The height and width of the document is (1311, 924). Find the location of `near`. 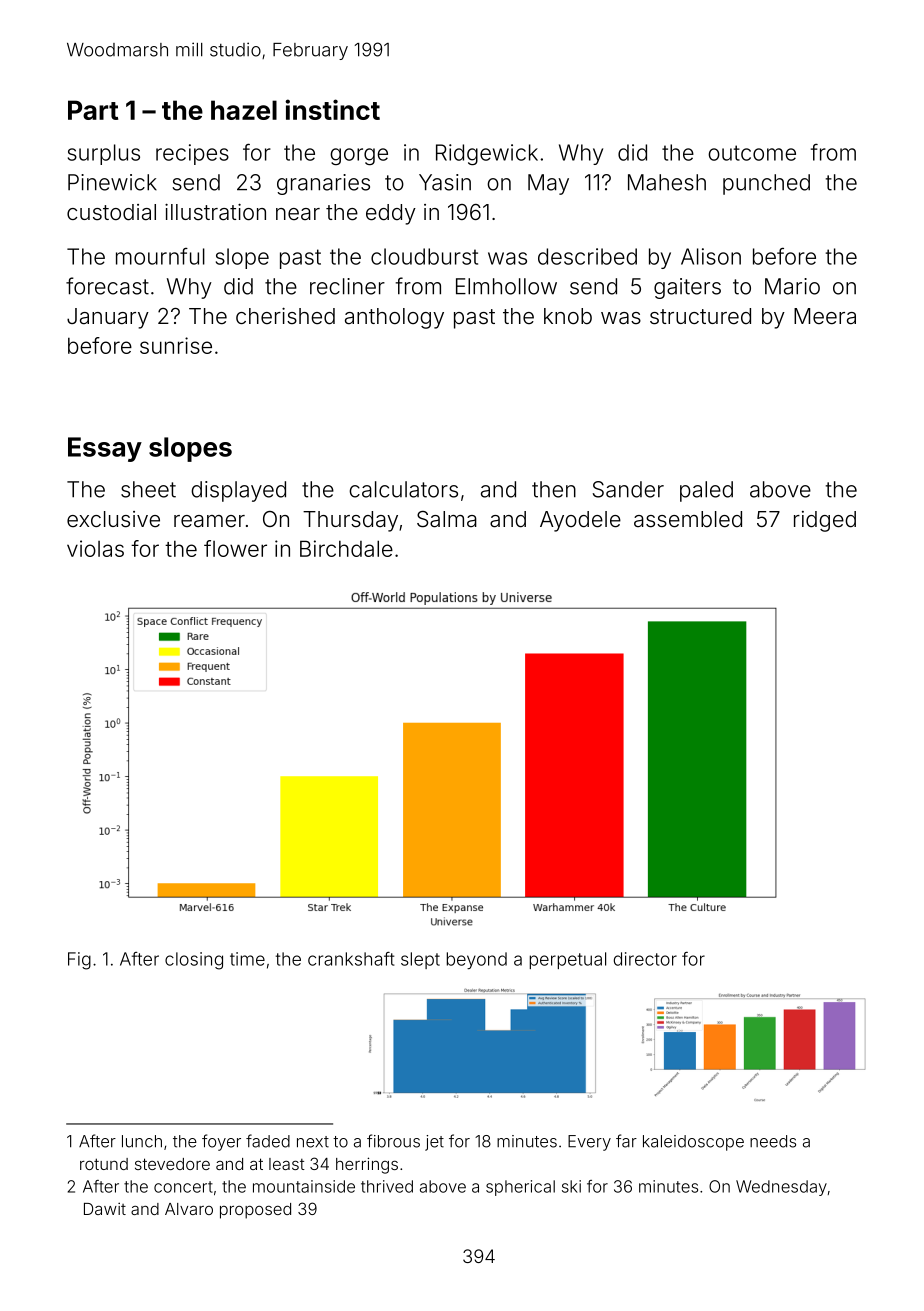

near is located at coordinates (298, 214).
